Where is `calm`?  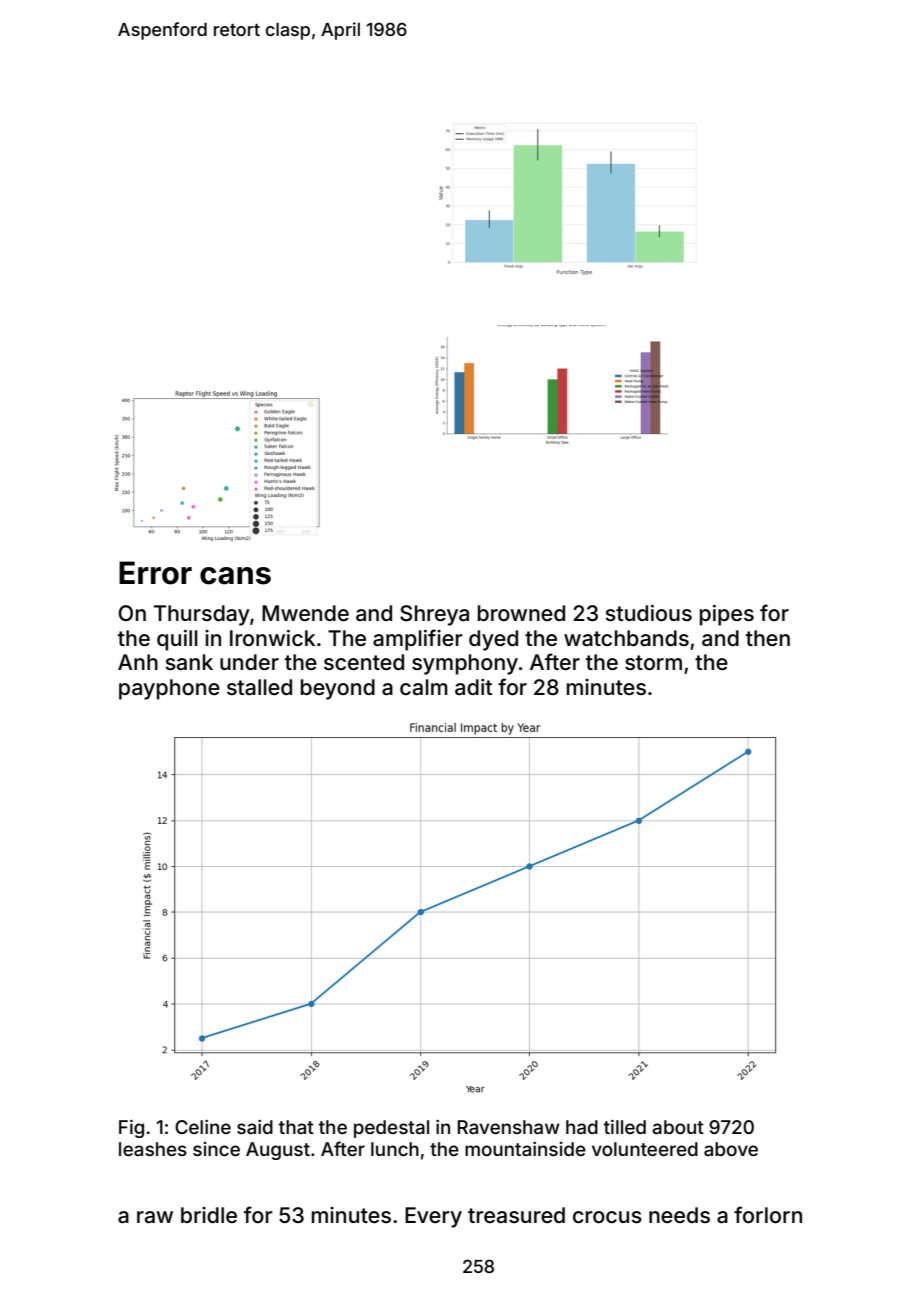
calm is located at coordinates (424, 687).
